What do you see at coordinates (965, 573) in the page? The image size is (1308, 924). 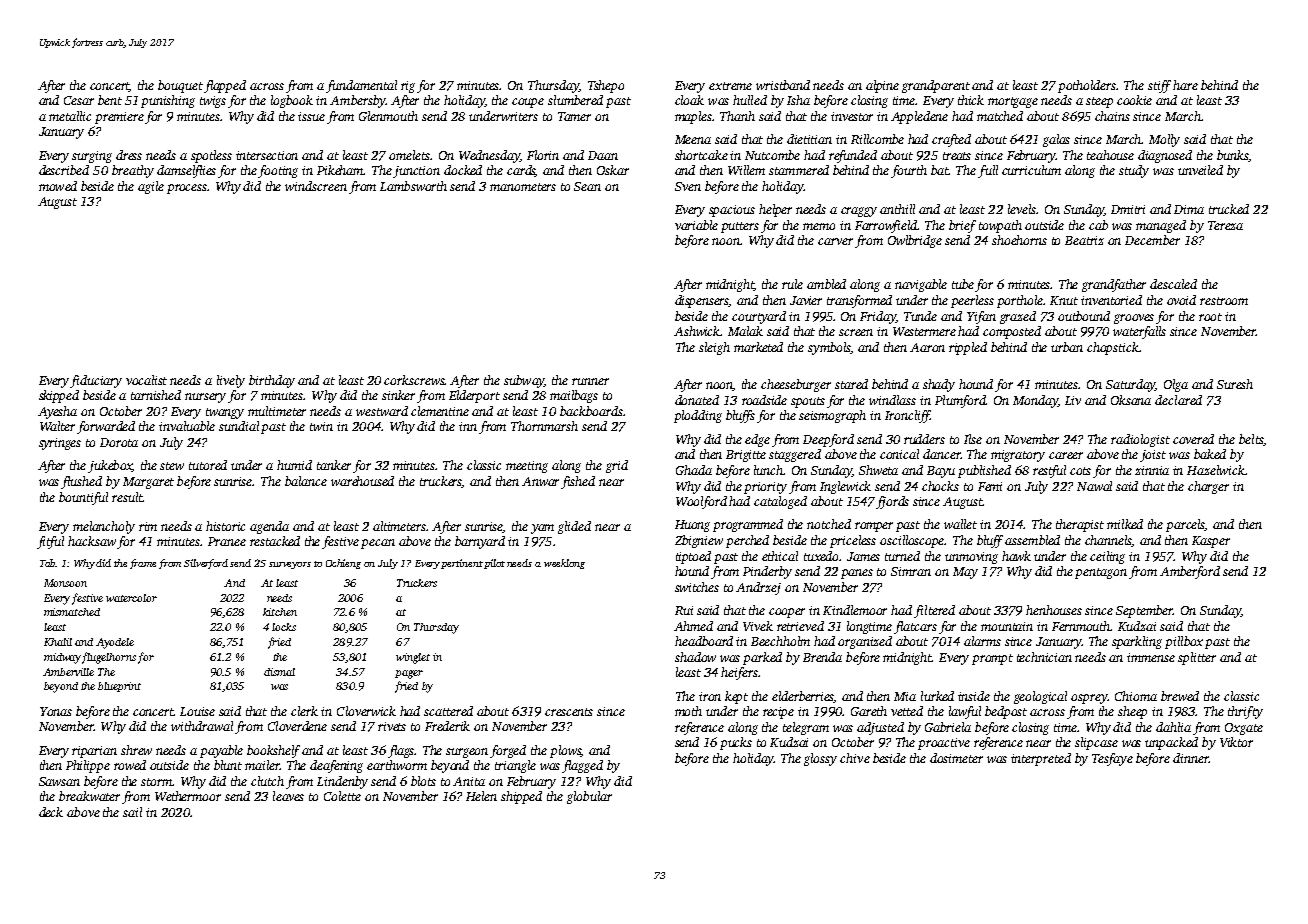 I see `May` at bounding box center [965, 573].
